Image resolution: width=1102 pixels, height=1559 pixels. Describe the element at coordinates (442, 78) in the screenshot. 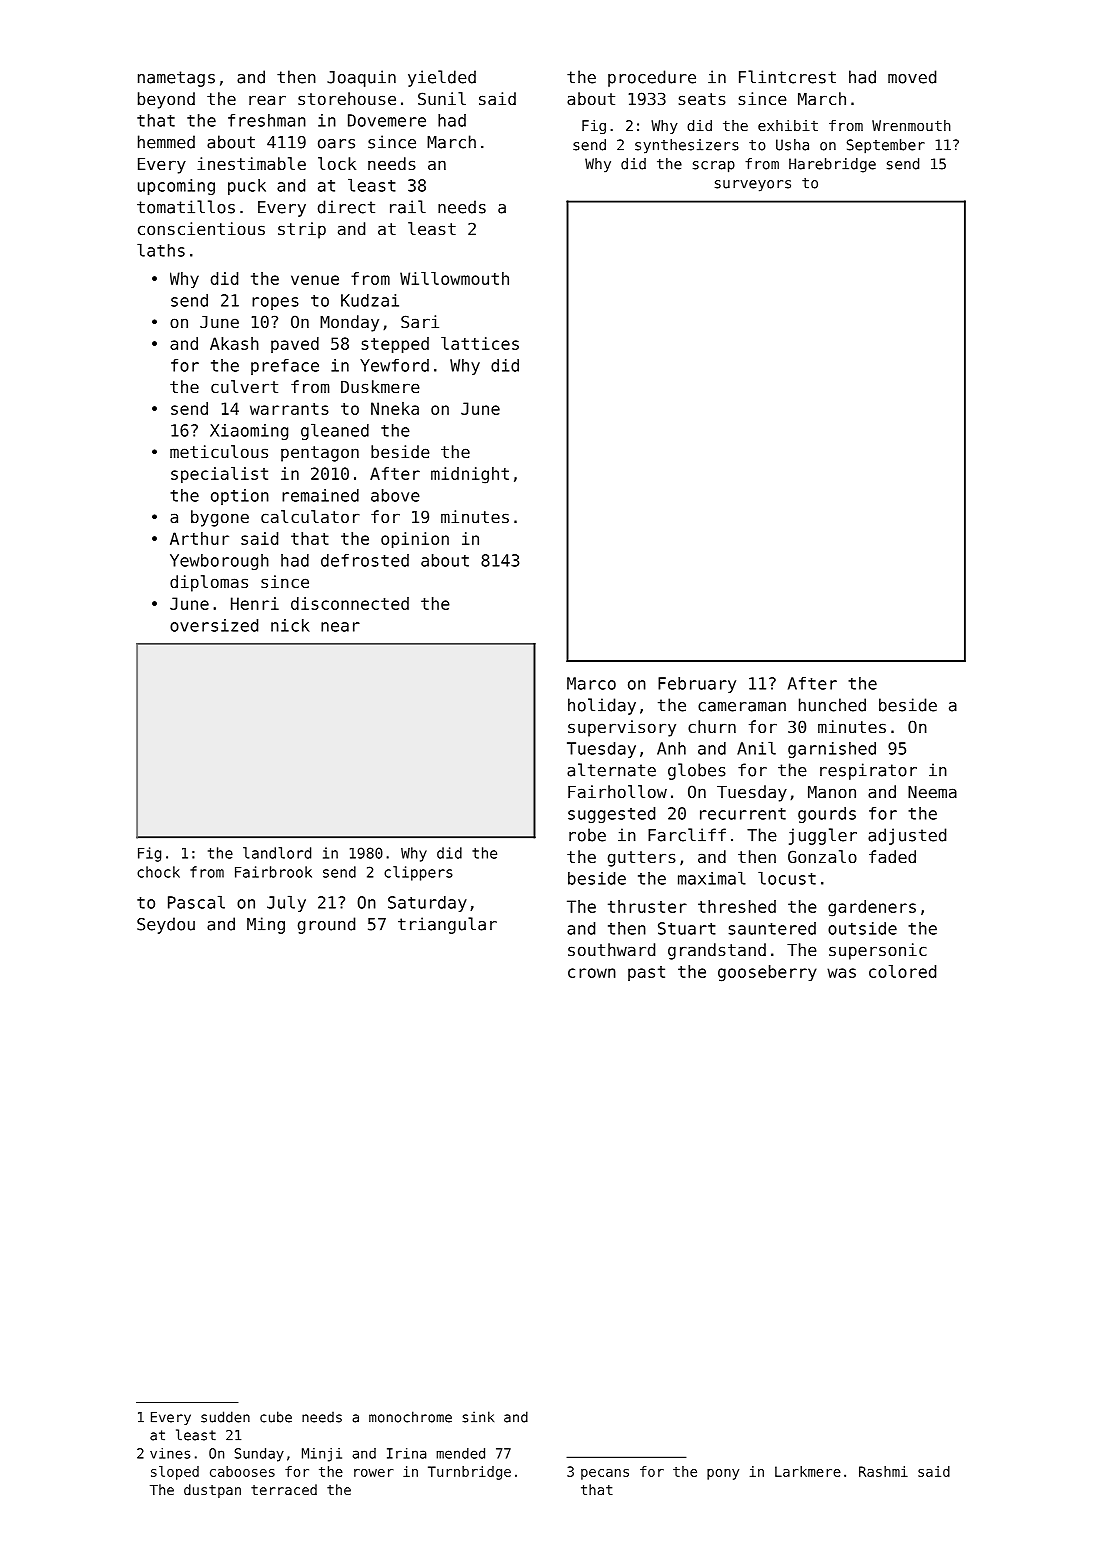

I see `yielded` at that location.
